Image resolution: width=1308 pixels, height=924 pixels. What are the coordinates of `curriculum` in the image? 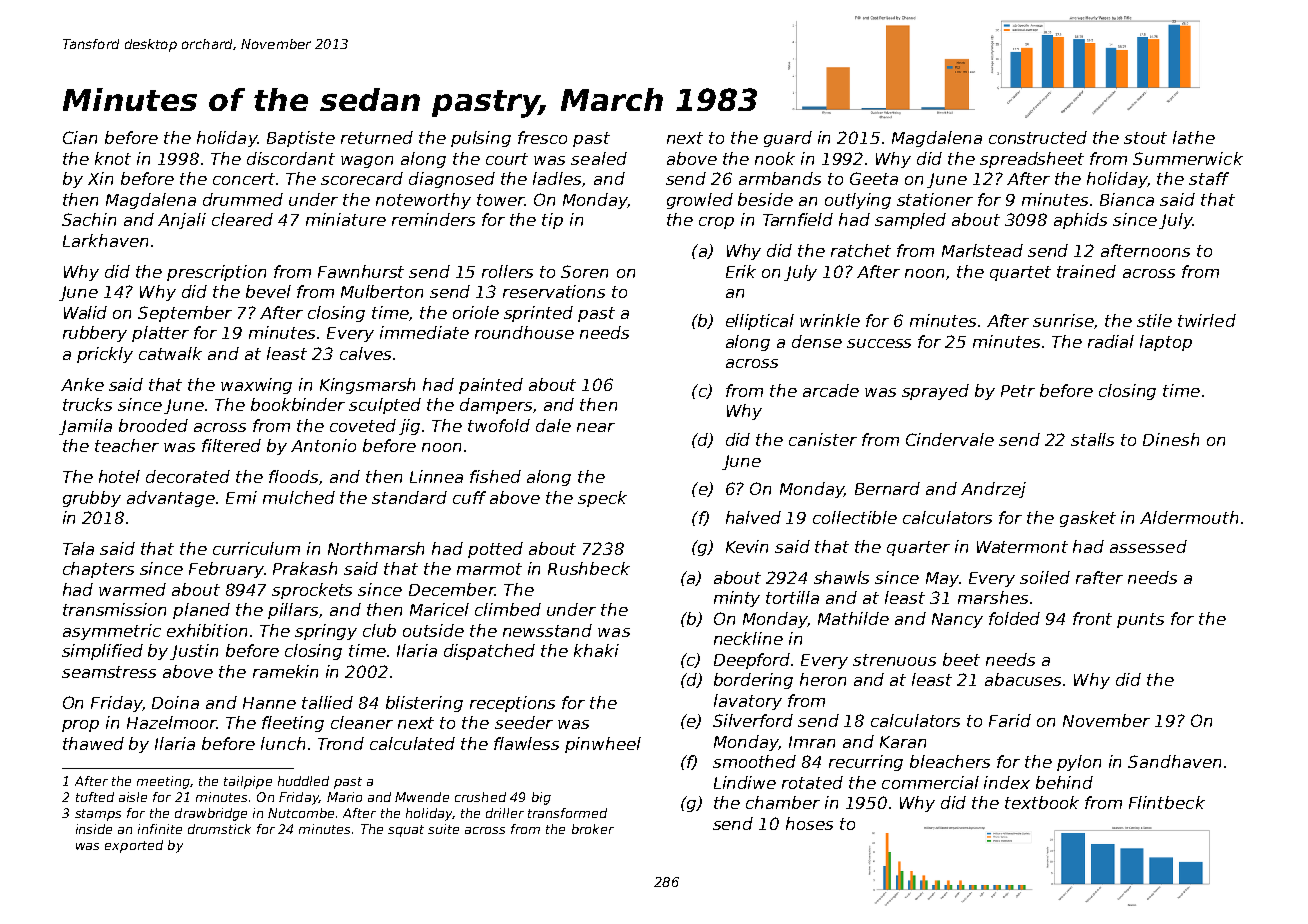 It's located at (256, 548).
